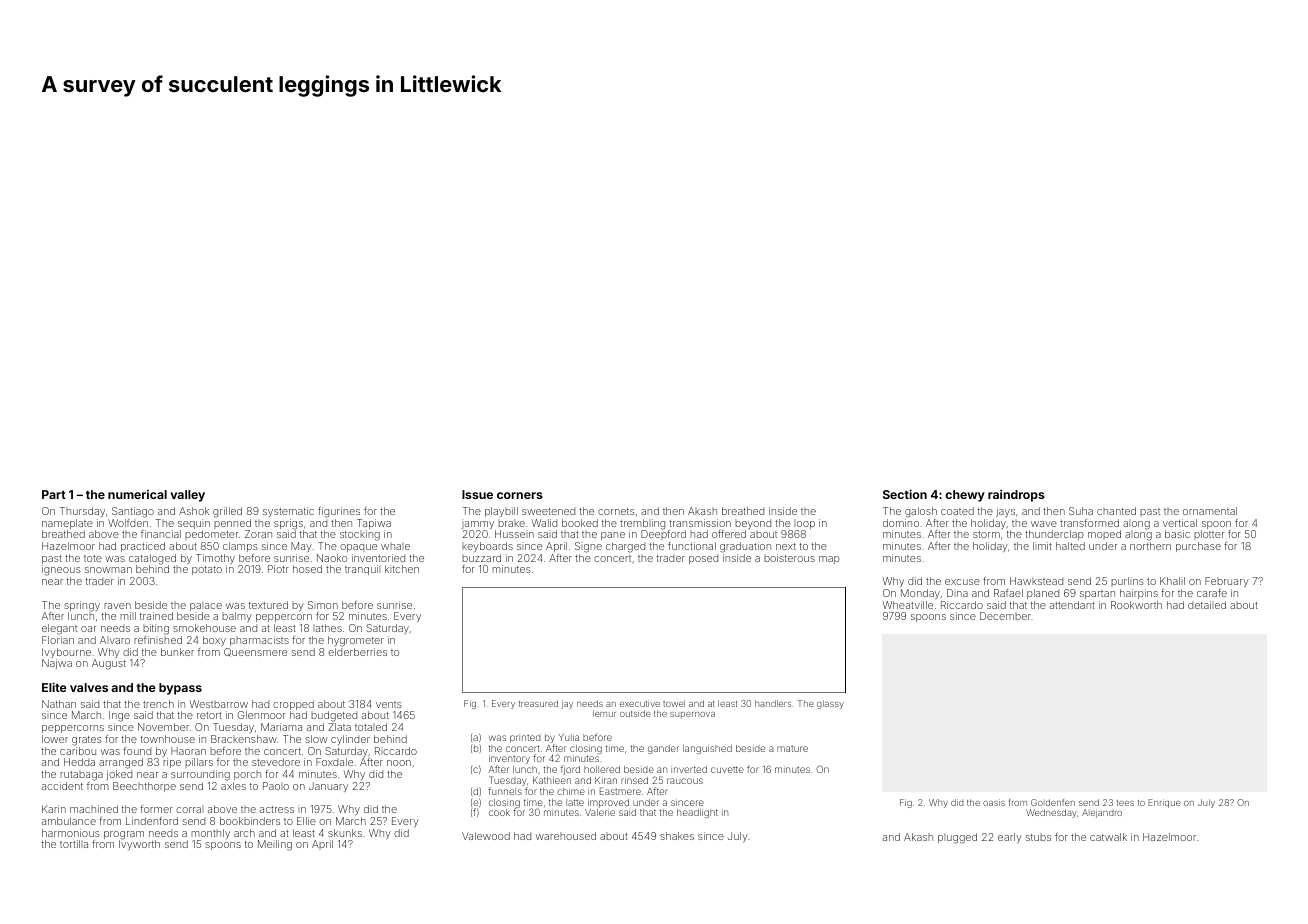 Image resolution: width=1308 pixels, height=924 pixels. I want to click on Queensmere, so click(255, 652).
